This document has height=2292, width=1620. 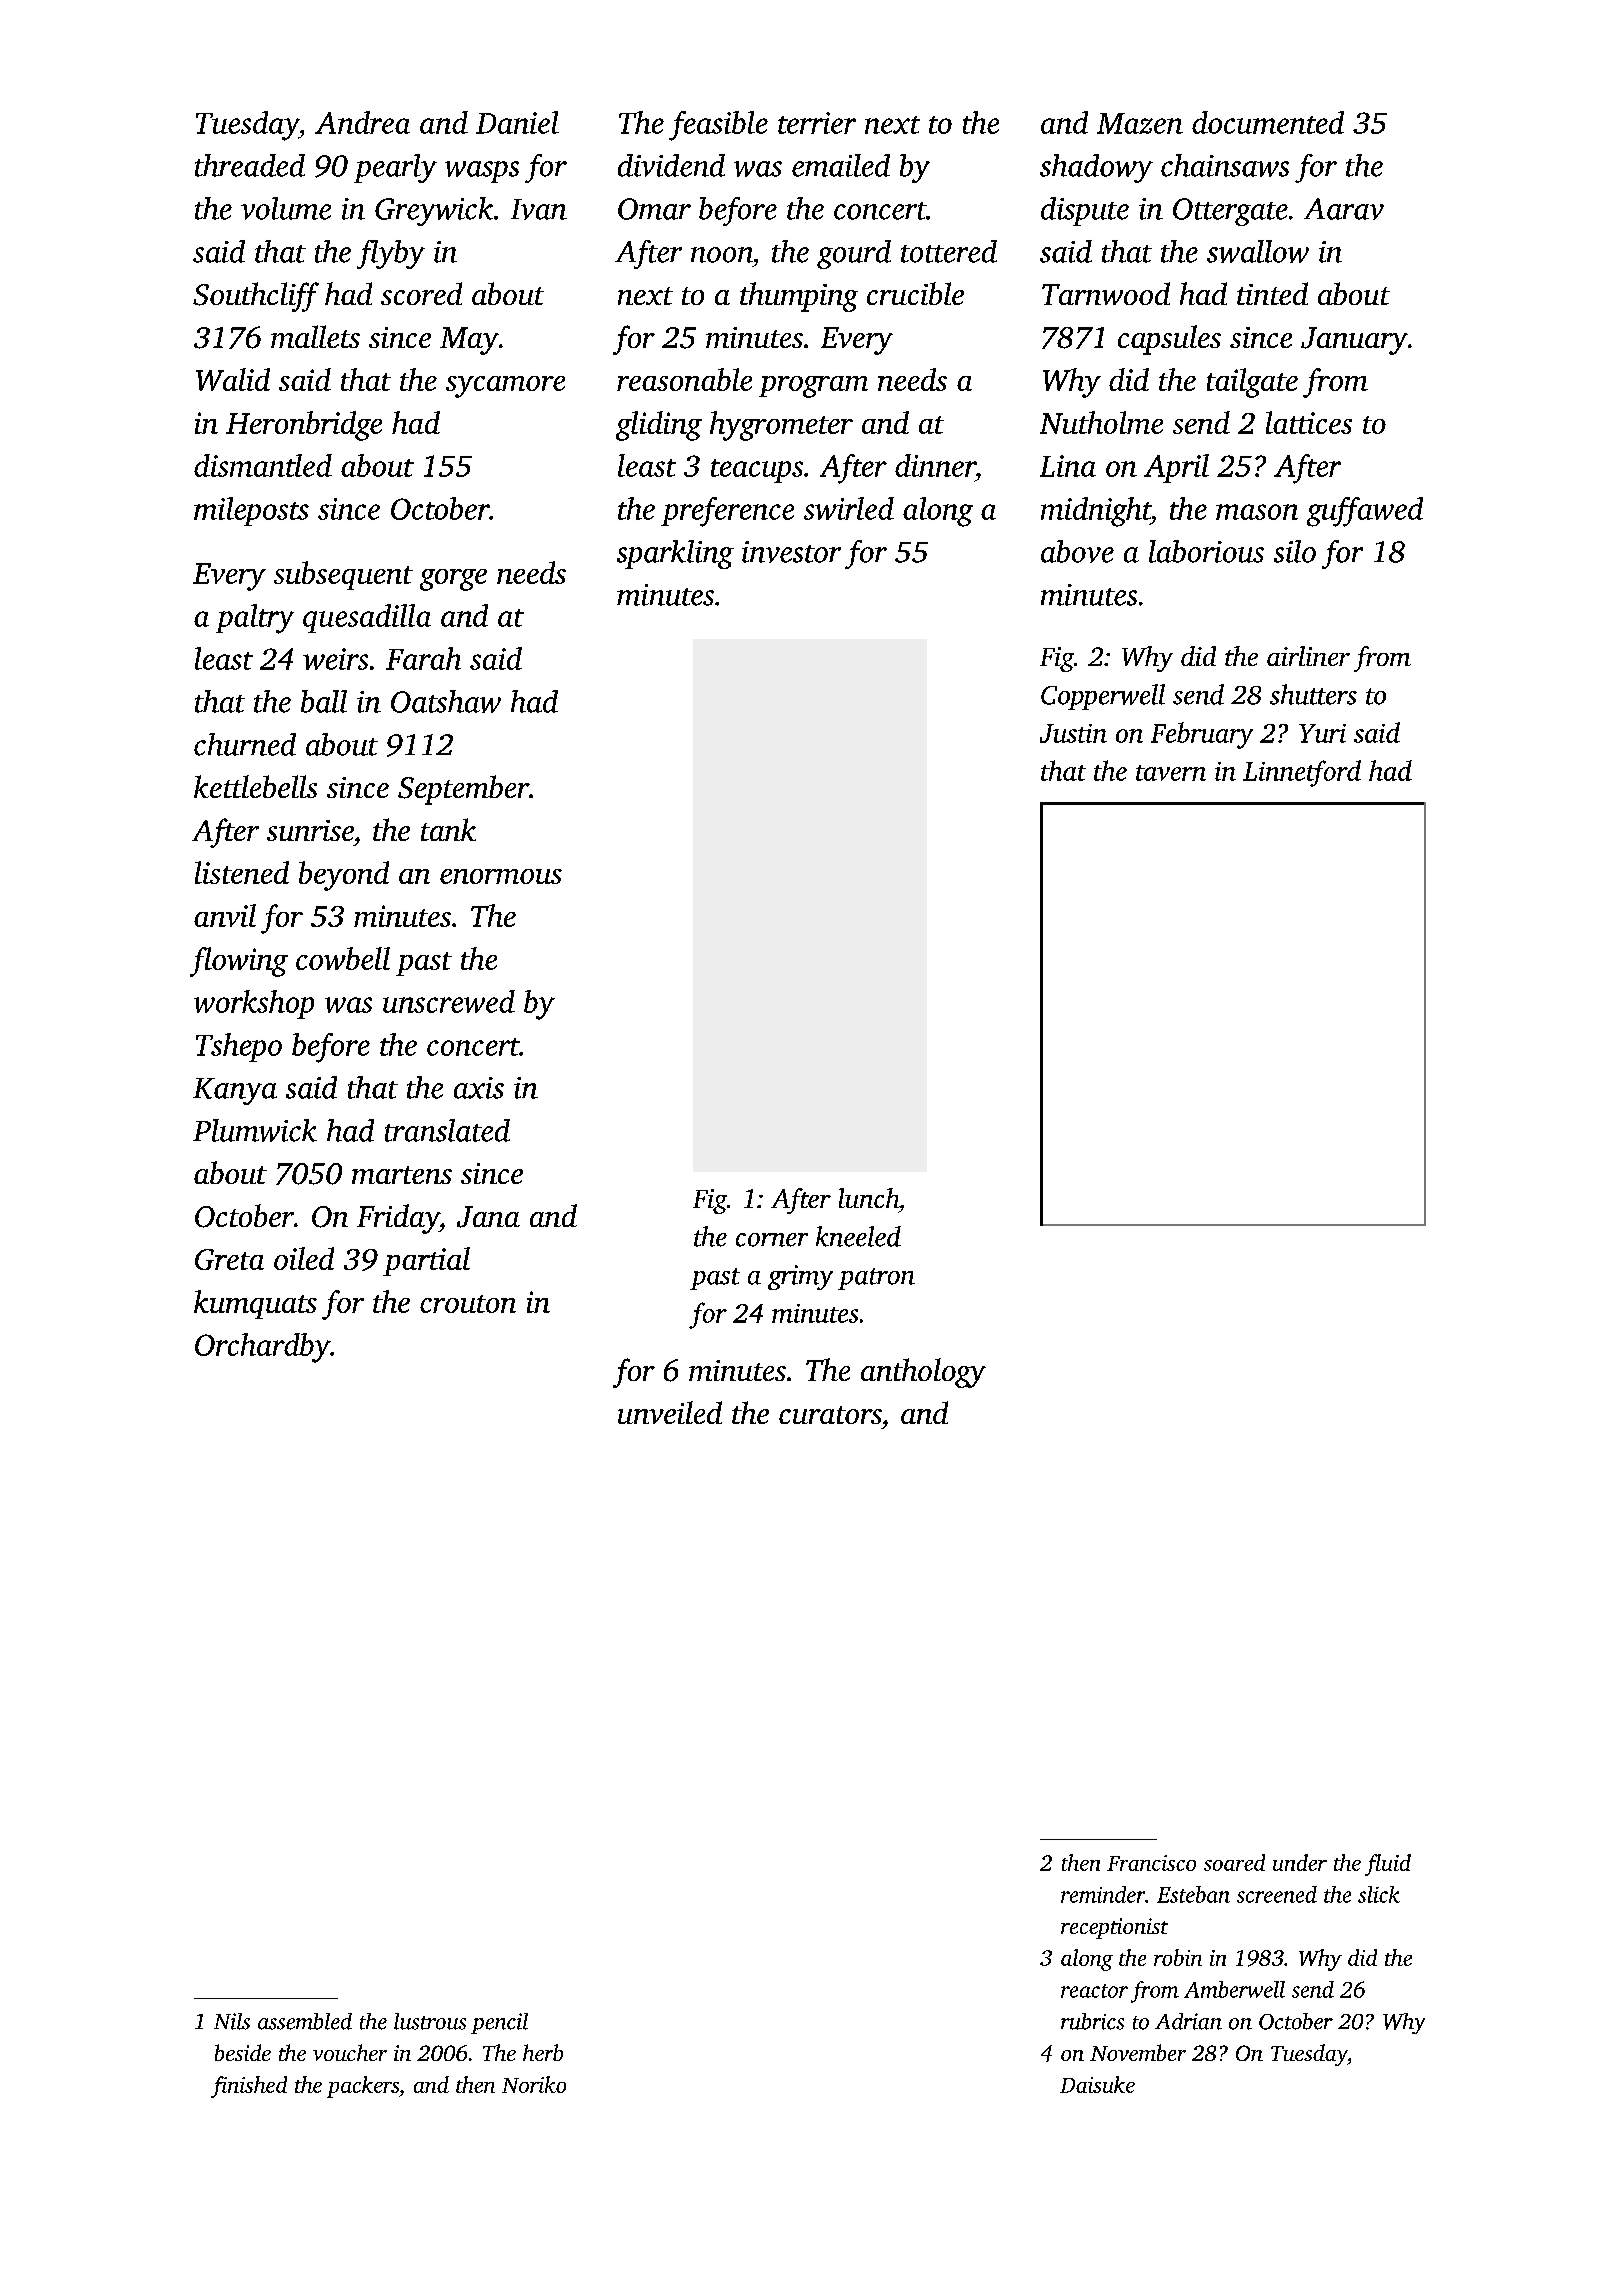 What do you see at coordinates (684, 379) in the document?
I see `reasonable` at bounding box center [684, 379].
